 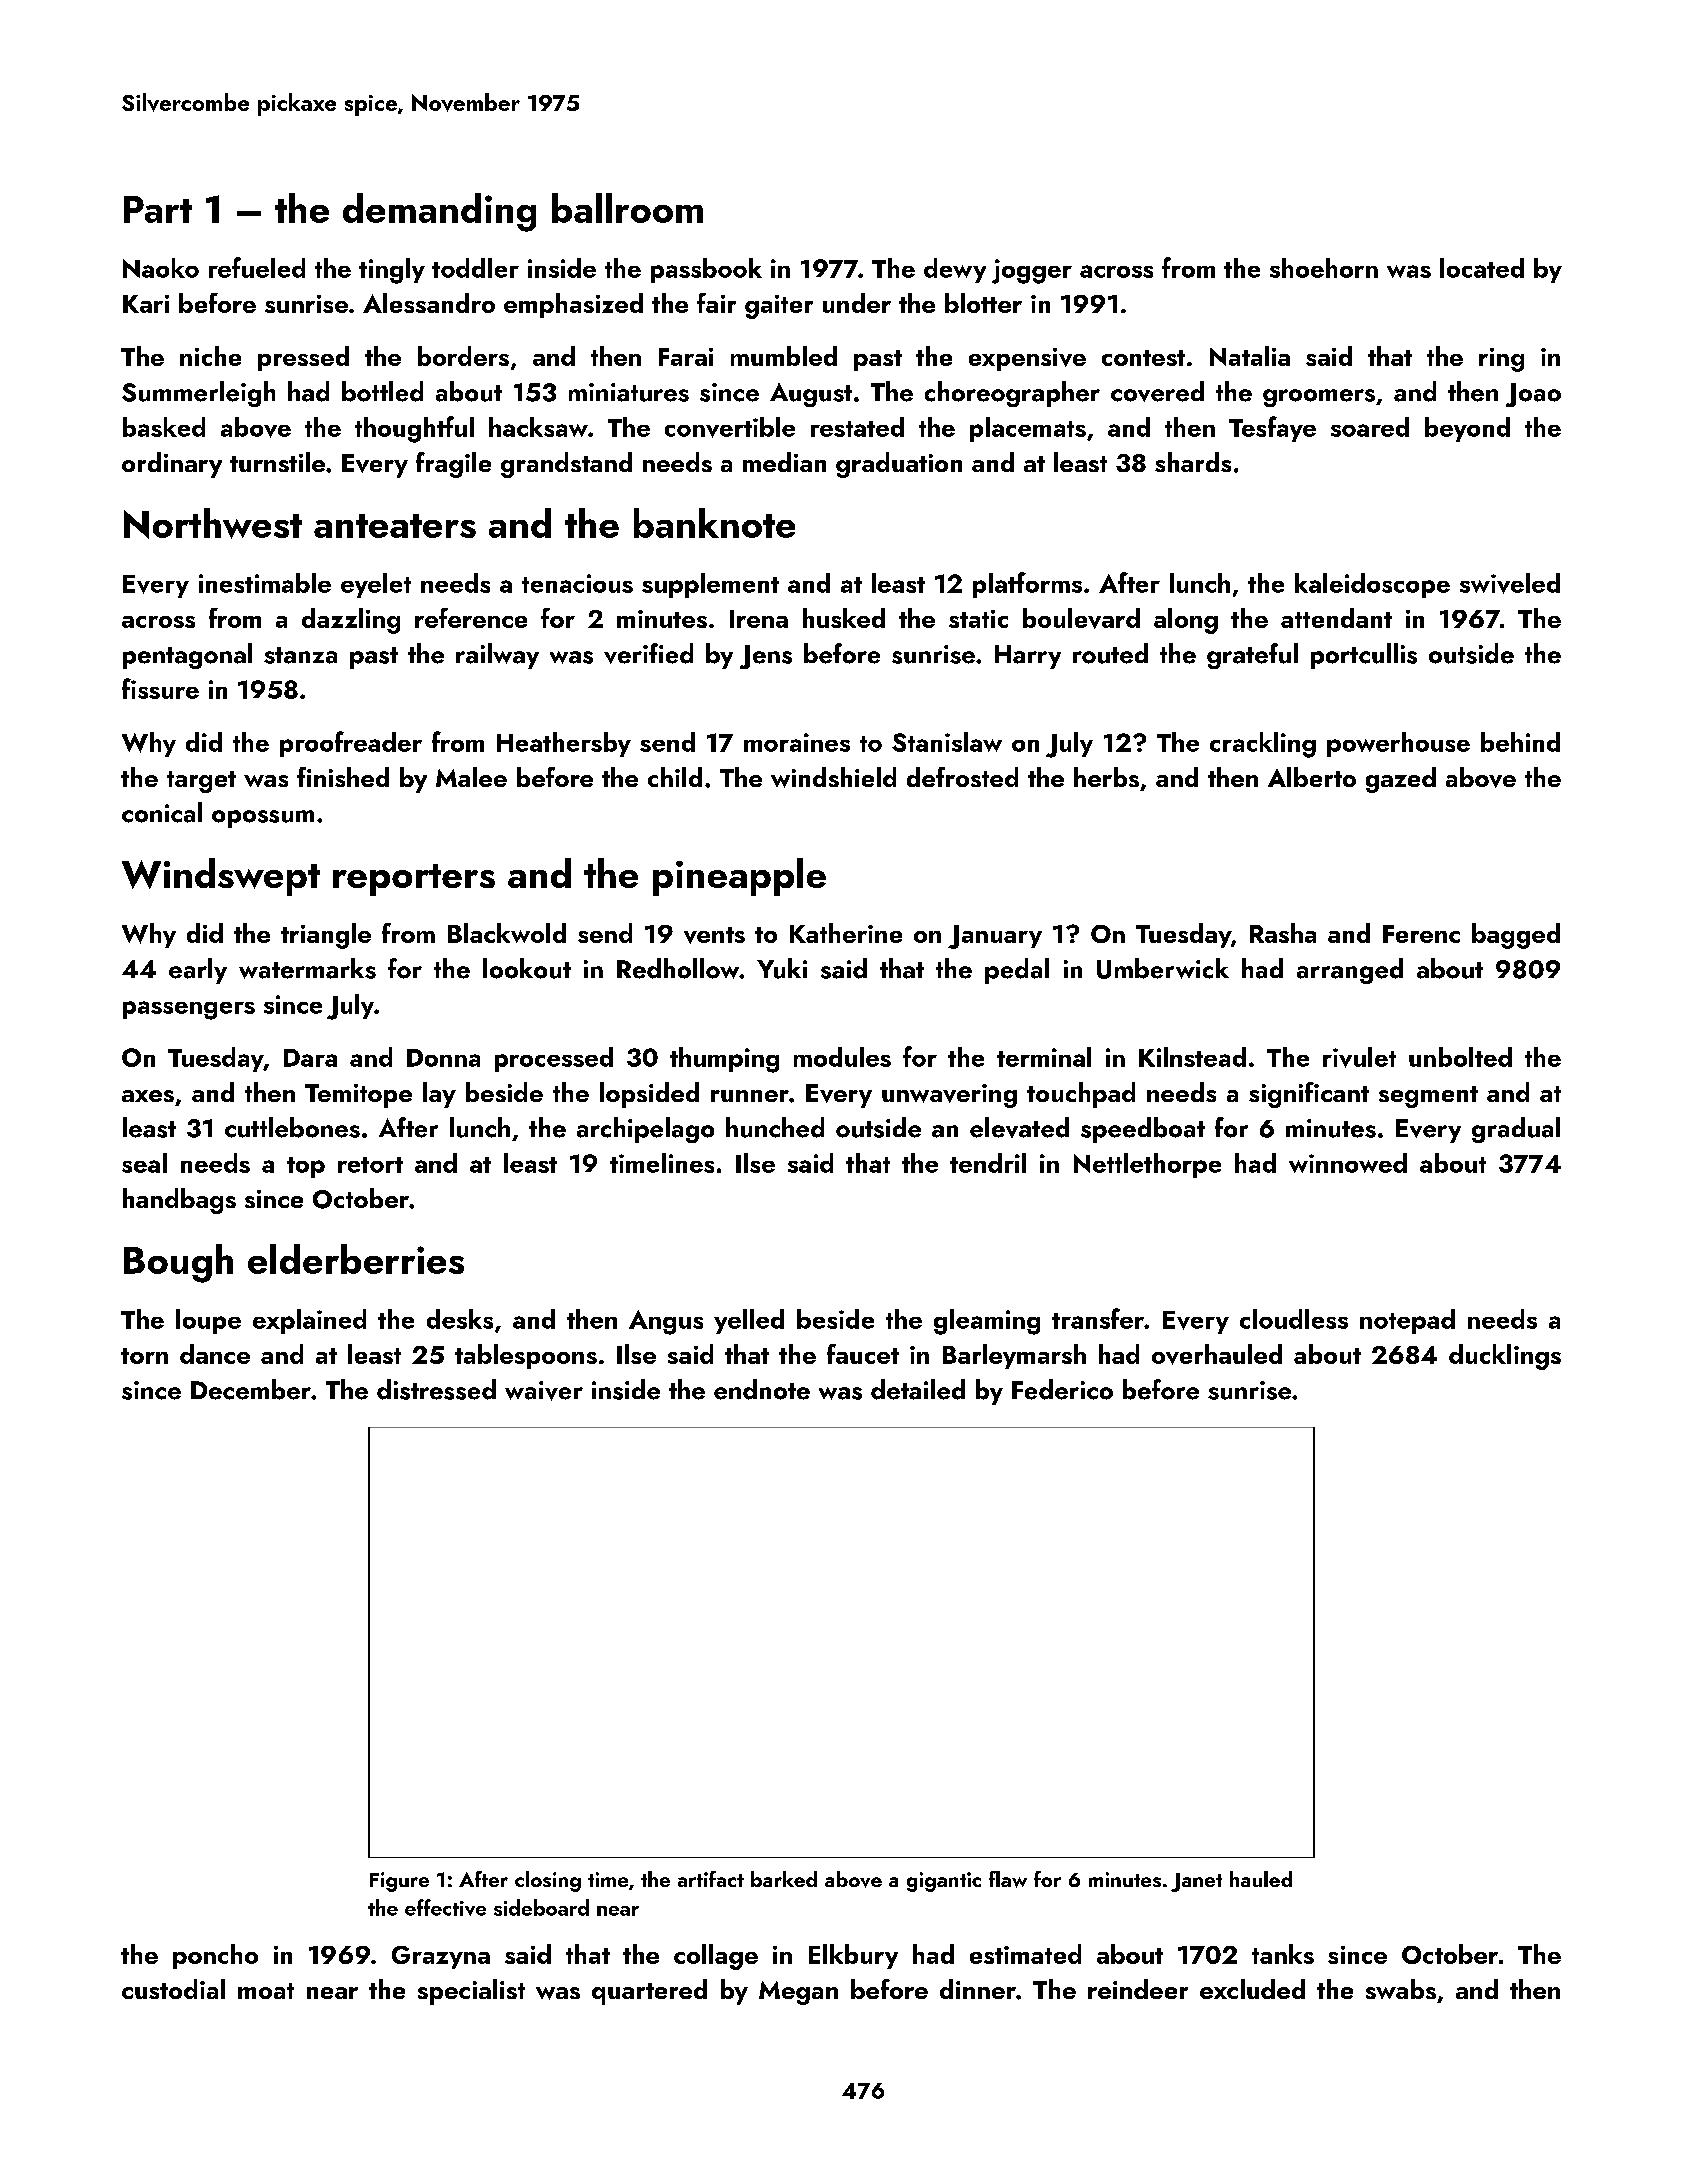 I want to click on located, so click(x=1482, y=268).
